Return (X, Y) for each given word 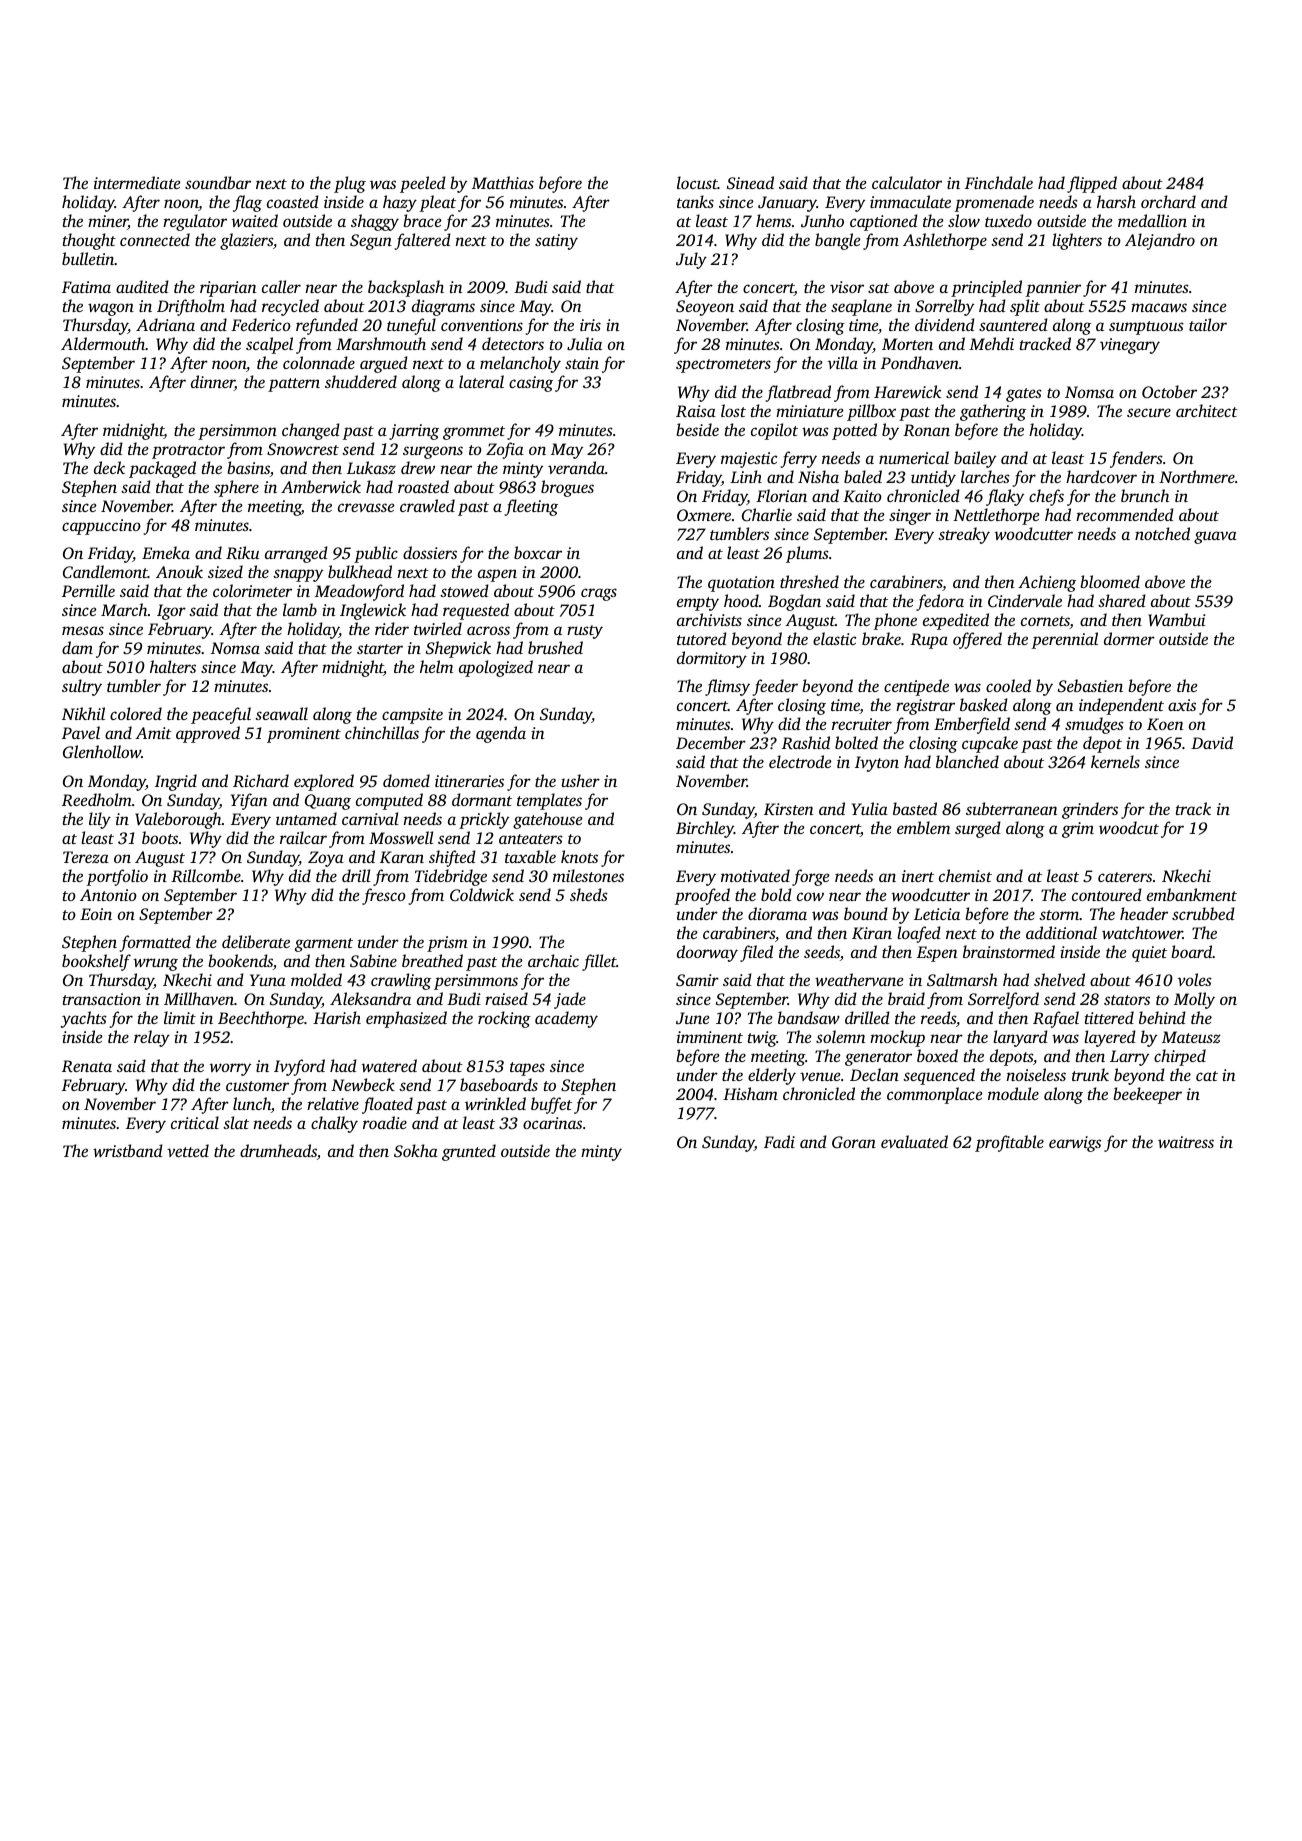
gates (1024, 395)
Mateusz (1191, 1037)
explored (324, 782)
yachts (84, 1019)
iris (590, 325)
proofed (702, 896)
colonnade (319, 362)
